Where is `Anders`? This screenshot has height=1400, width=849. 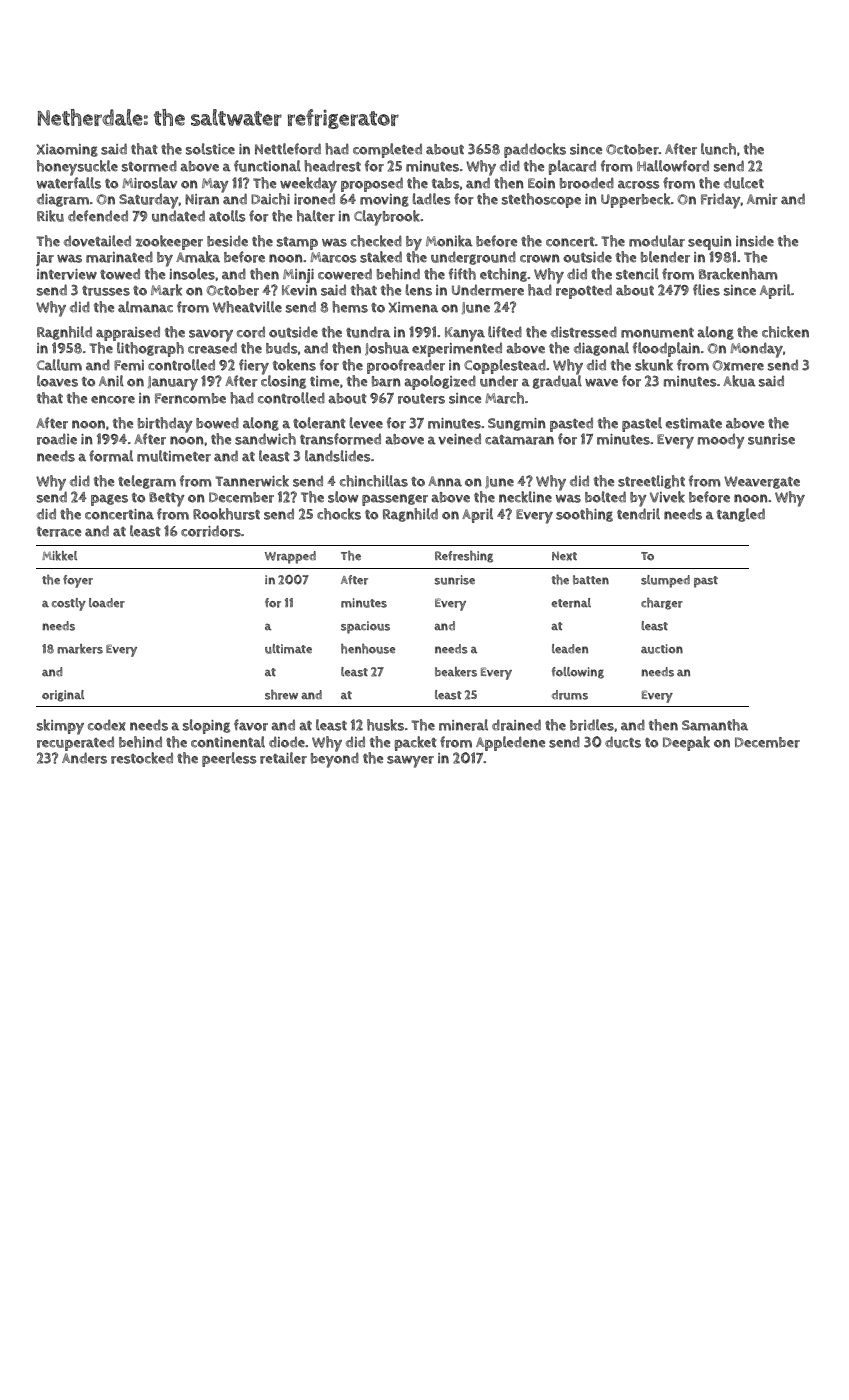
Anders is located at coordinates (84, 758).
